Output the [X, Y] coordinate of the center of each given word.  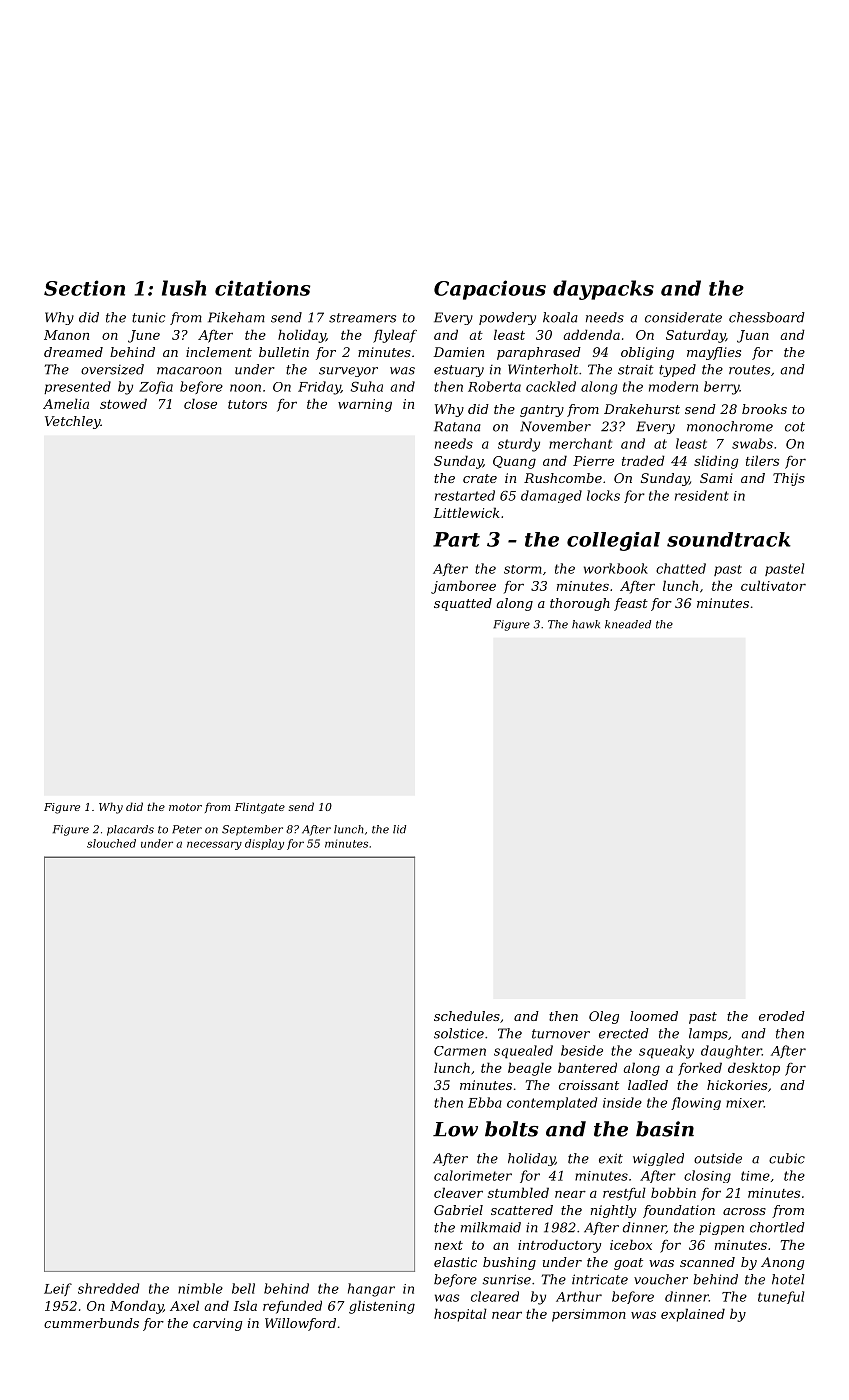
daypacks [603, 290]
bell [243, 1288]
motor [185, 807]
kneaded [628, 624]
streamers [362, 318]
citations [262, 288]
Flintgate [260, 808]
